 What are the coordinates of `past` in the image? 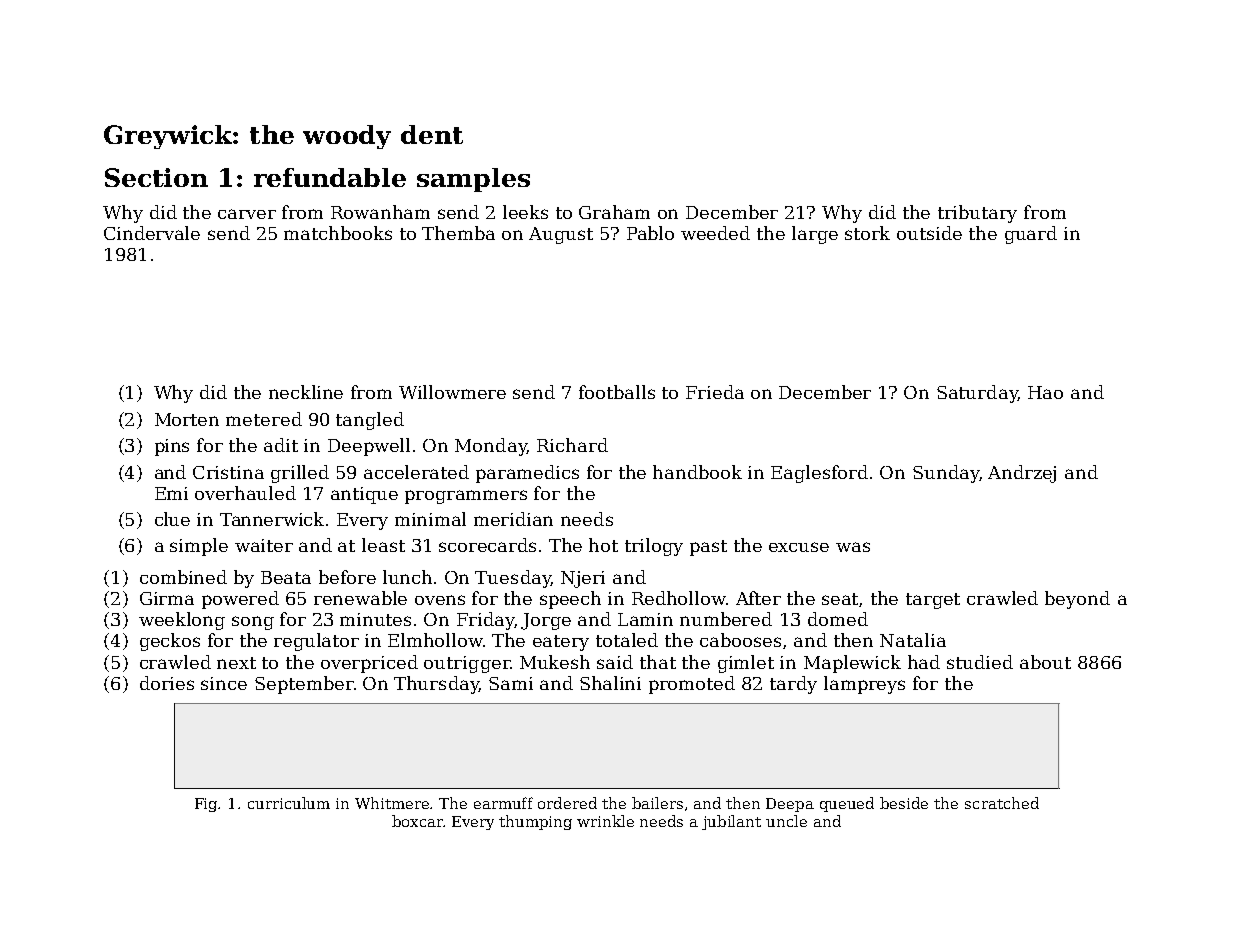 It's located at (708, 548).
